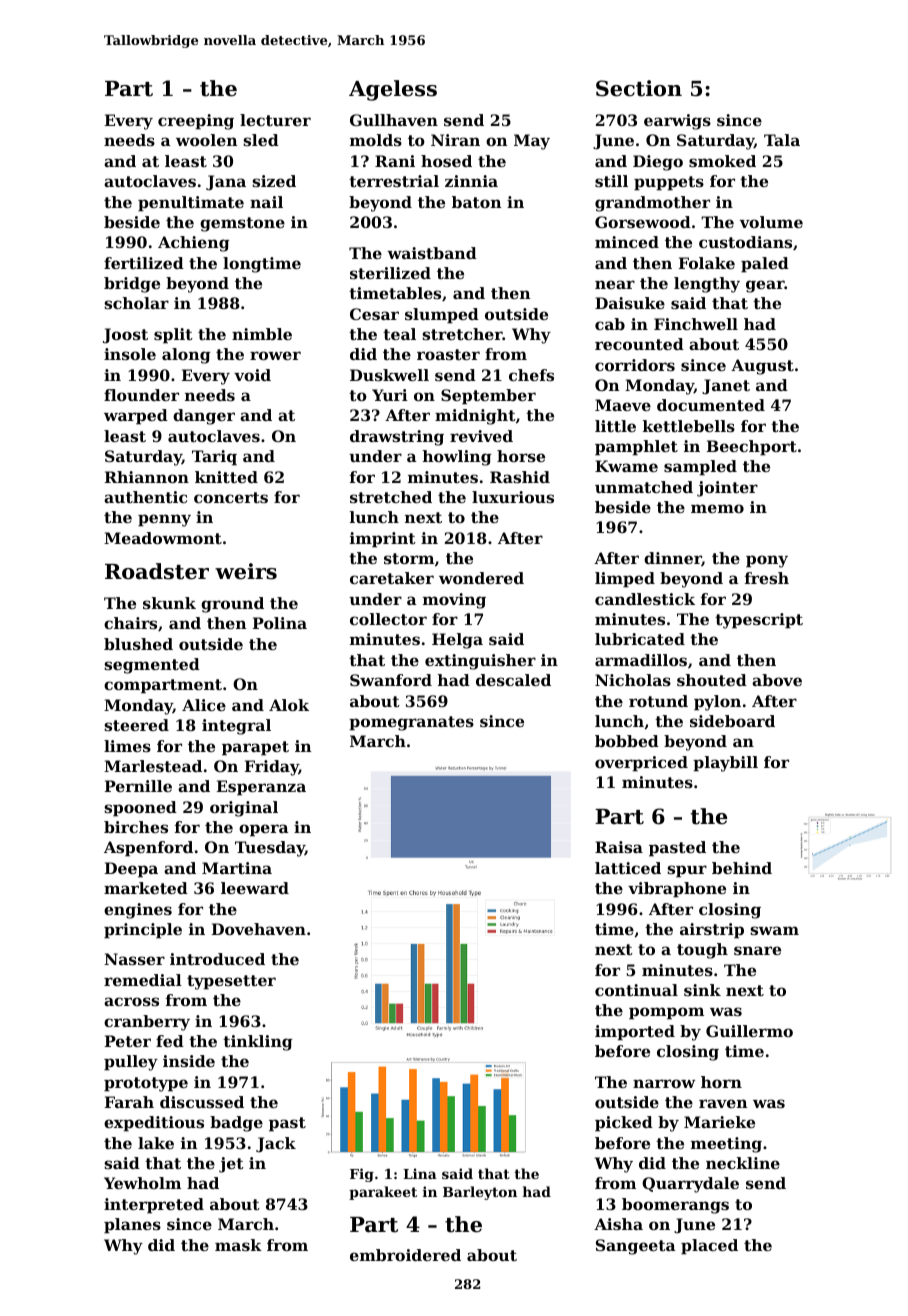 The height and width of the page is (1316, 908). Describe the element at coordinates (757, 950) in the page. I see `snare` at that location.
